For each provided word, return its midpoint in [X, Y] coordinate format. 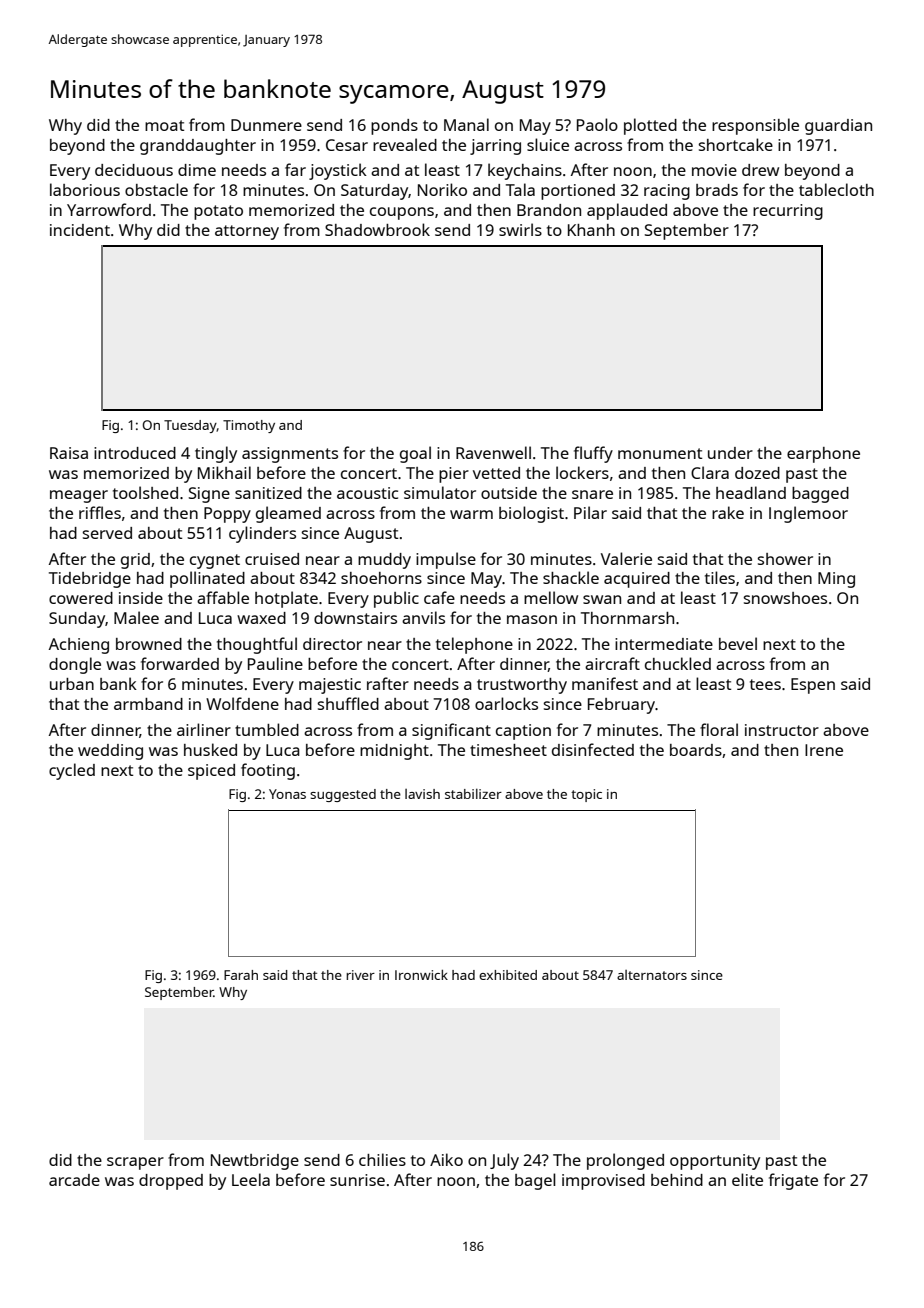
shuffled [348, 703]
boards [696, 750]
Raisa [69, 453]
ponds [394, 127]
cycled [72, 771]
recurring [788, 212]
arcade [74, 1180]
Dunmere [266, 125]
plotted [650, 126]
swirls [520, 229]
